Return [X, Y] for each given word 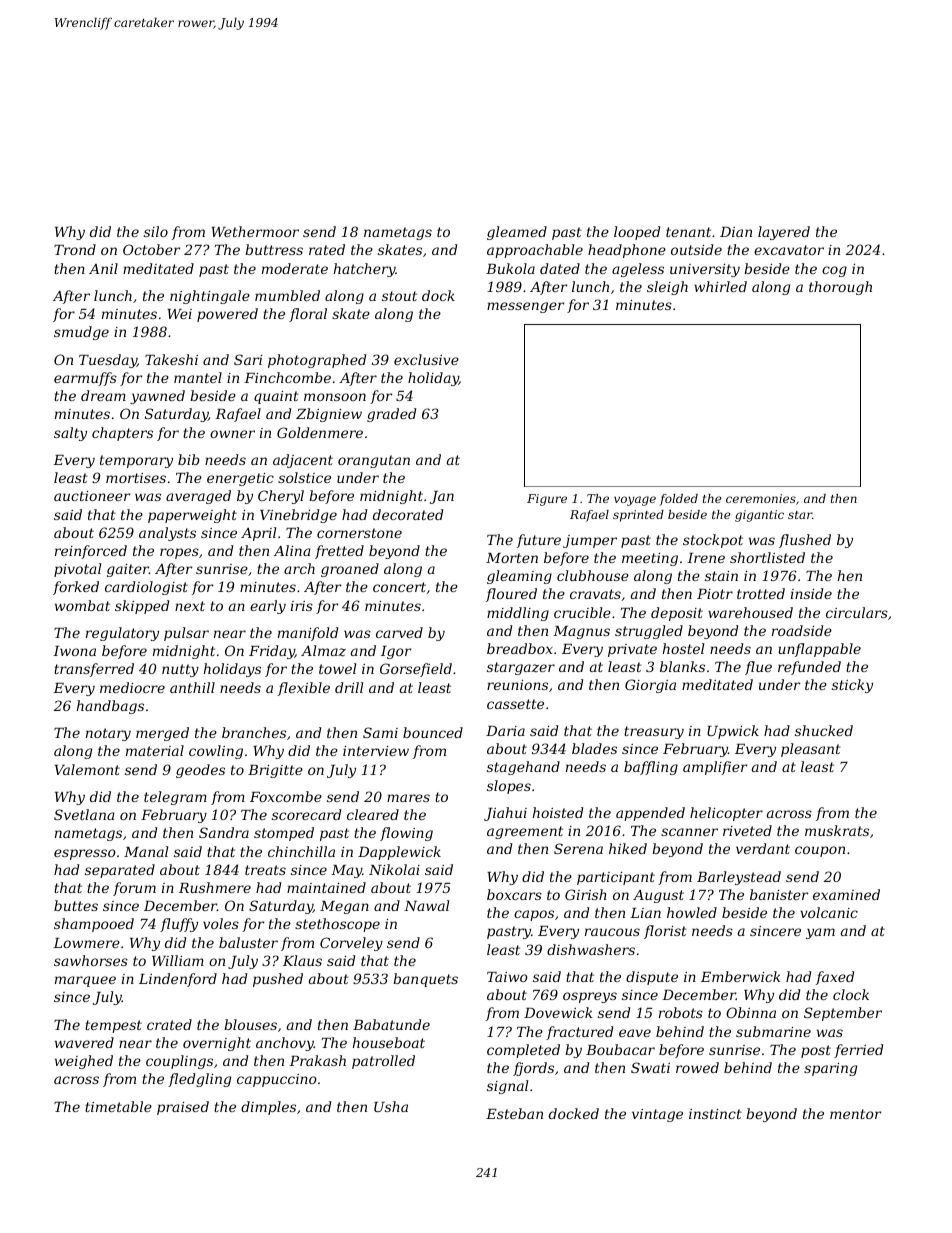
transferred [94, 670]
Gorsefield [416, 670]
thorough [840, 288]
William [178, 960]
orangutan [374, 461]
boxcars [514, 894]
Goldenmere [320, 432]
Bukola [510, 268]
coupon [820, 851]
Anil [103, 268]
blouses [250, 1024]
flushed [805, 541]
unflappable [819, 650]
